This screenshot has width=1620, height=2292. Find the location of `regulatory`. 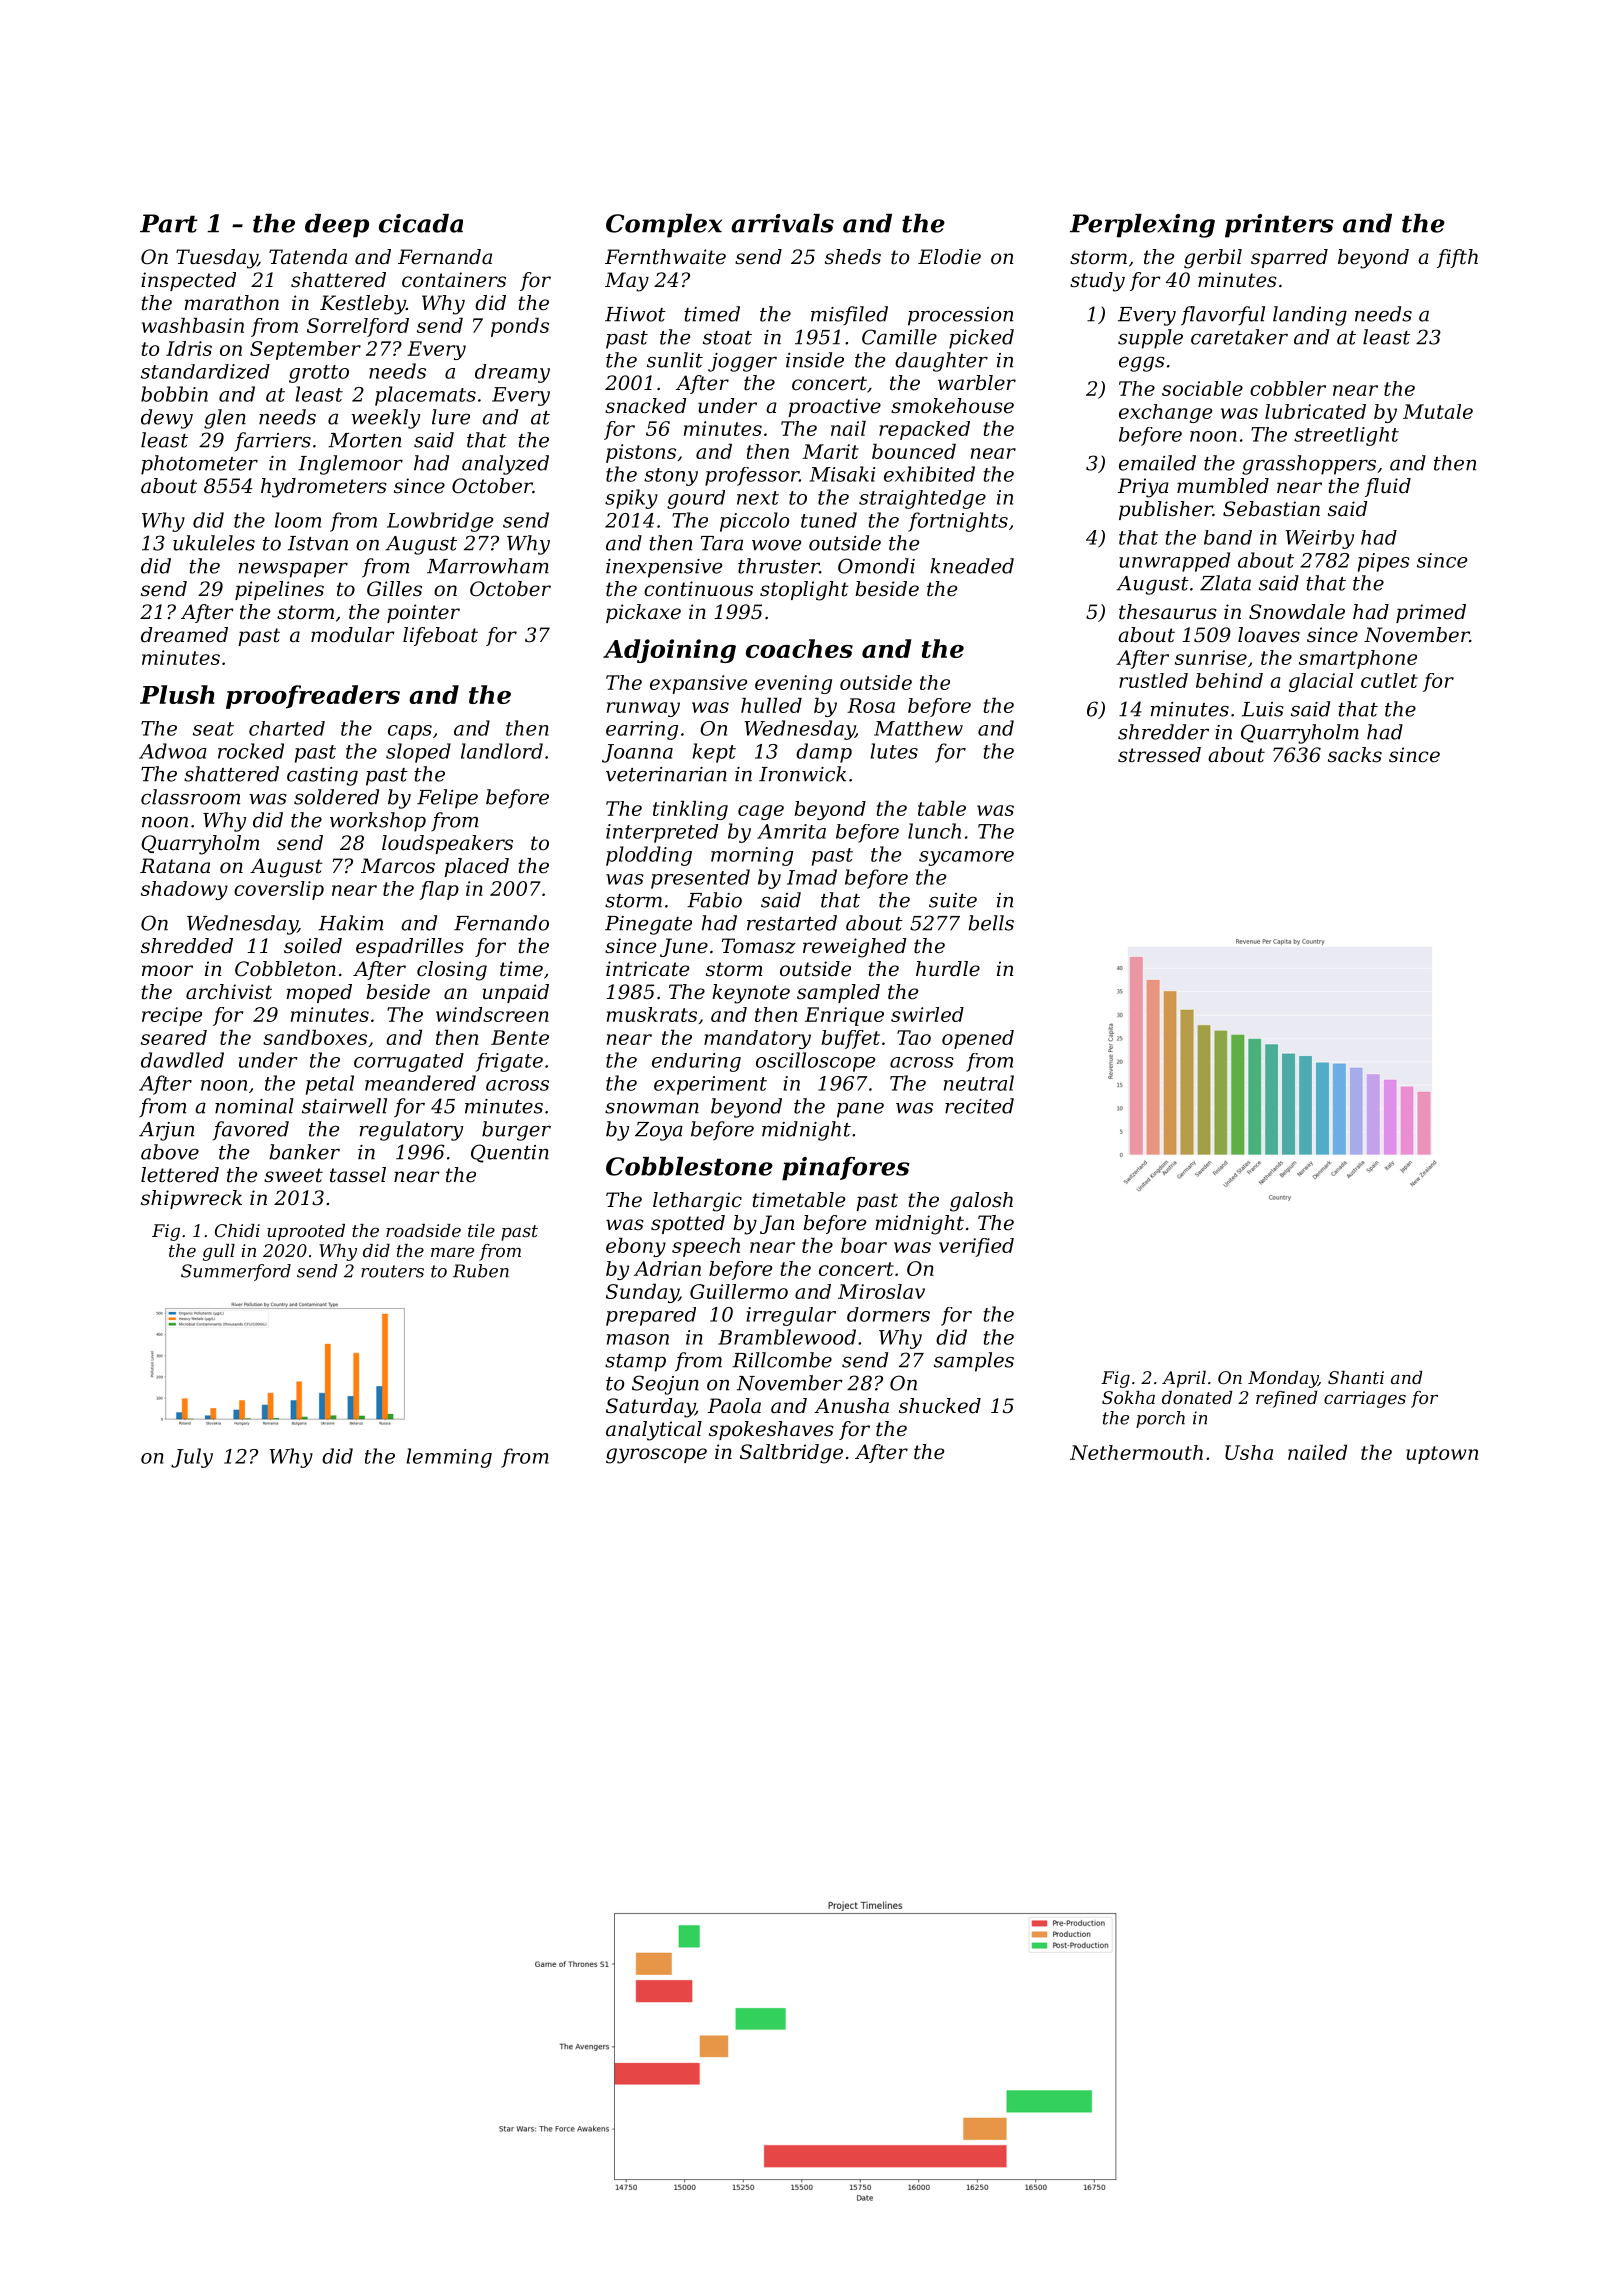

regulatory is located at coordinates (411, 1131).
